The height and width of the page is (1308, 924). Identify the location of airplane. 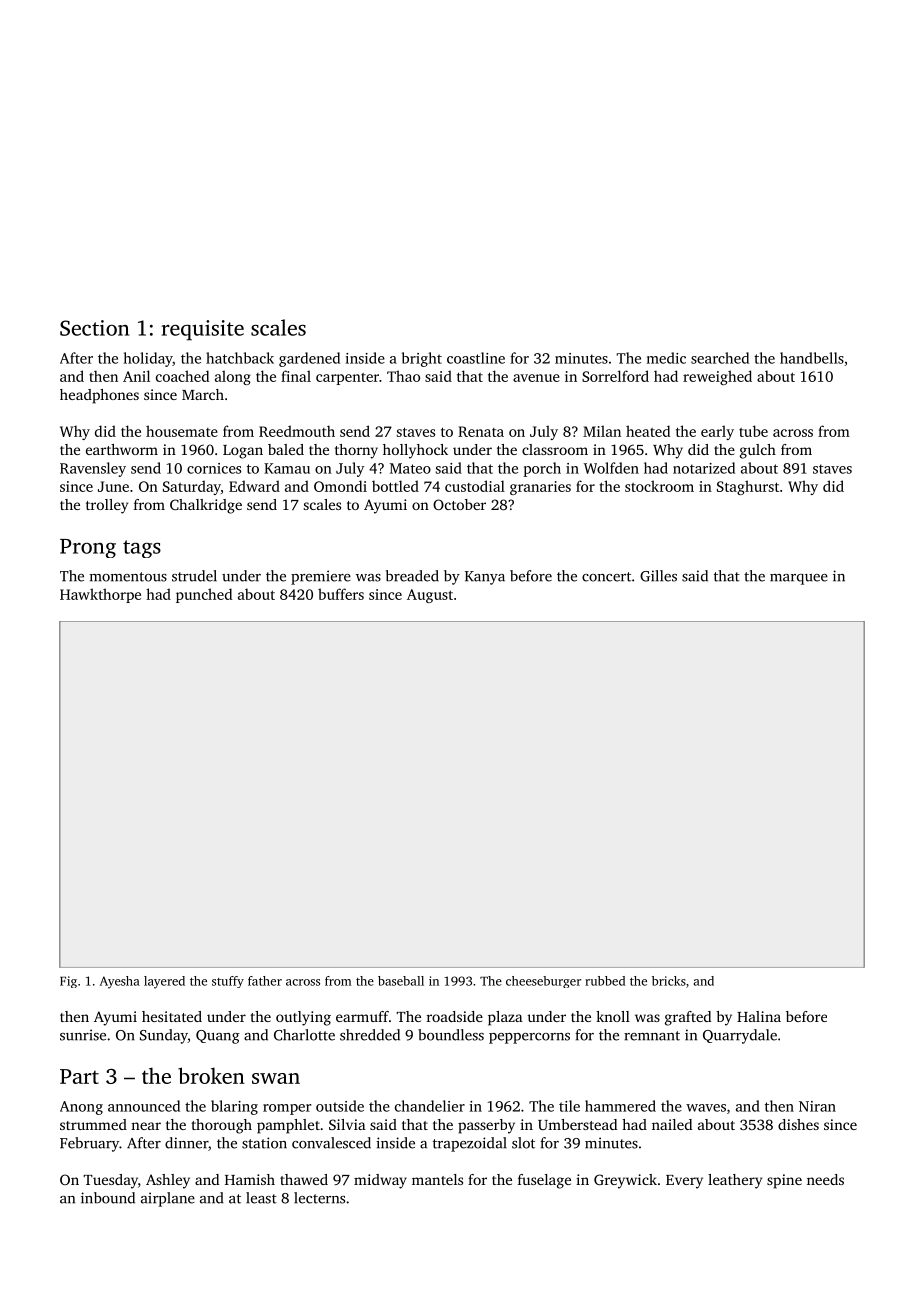
(168, 1199).
